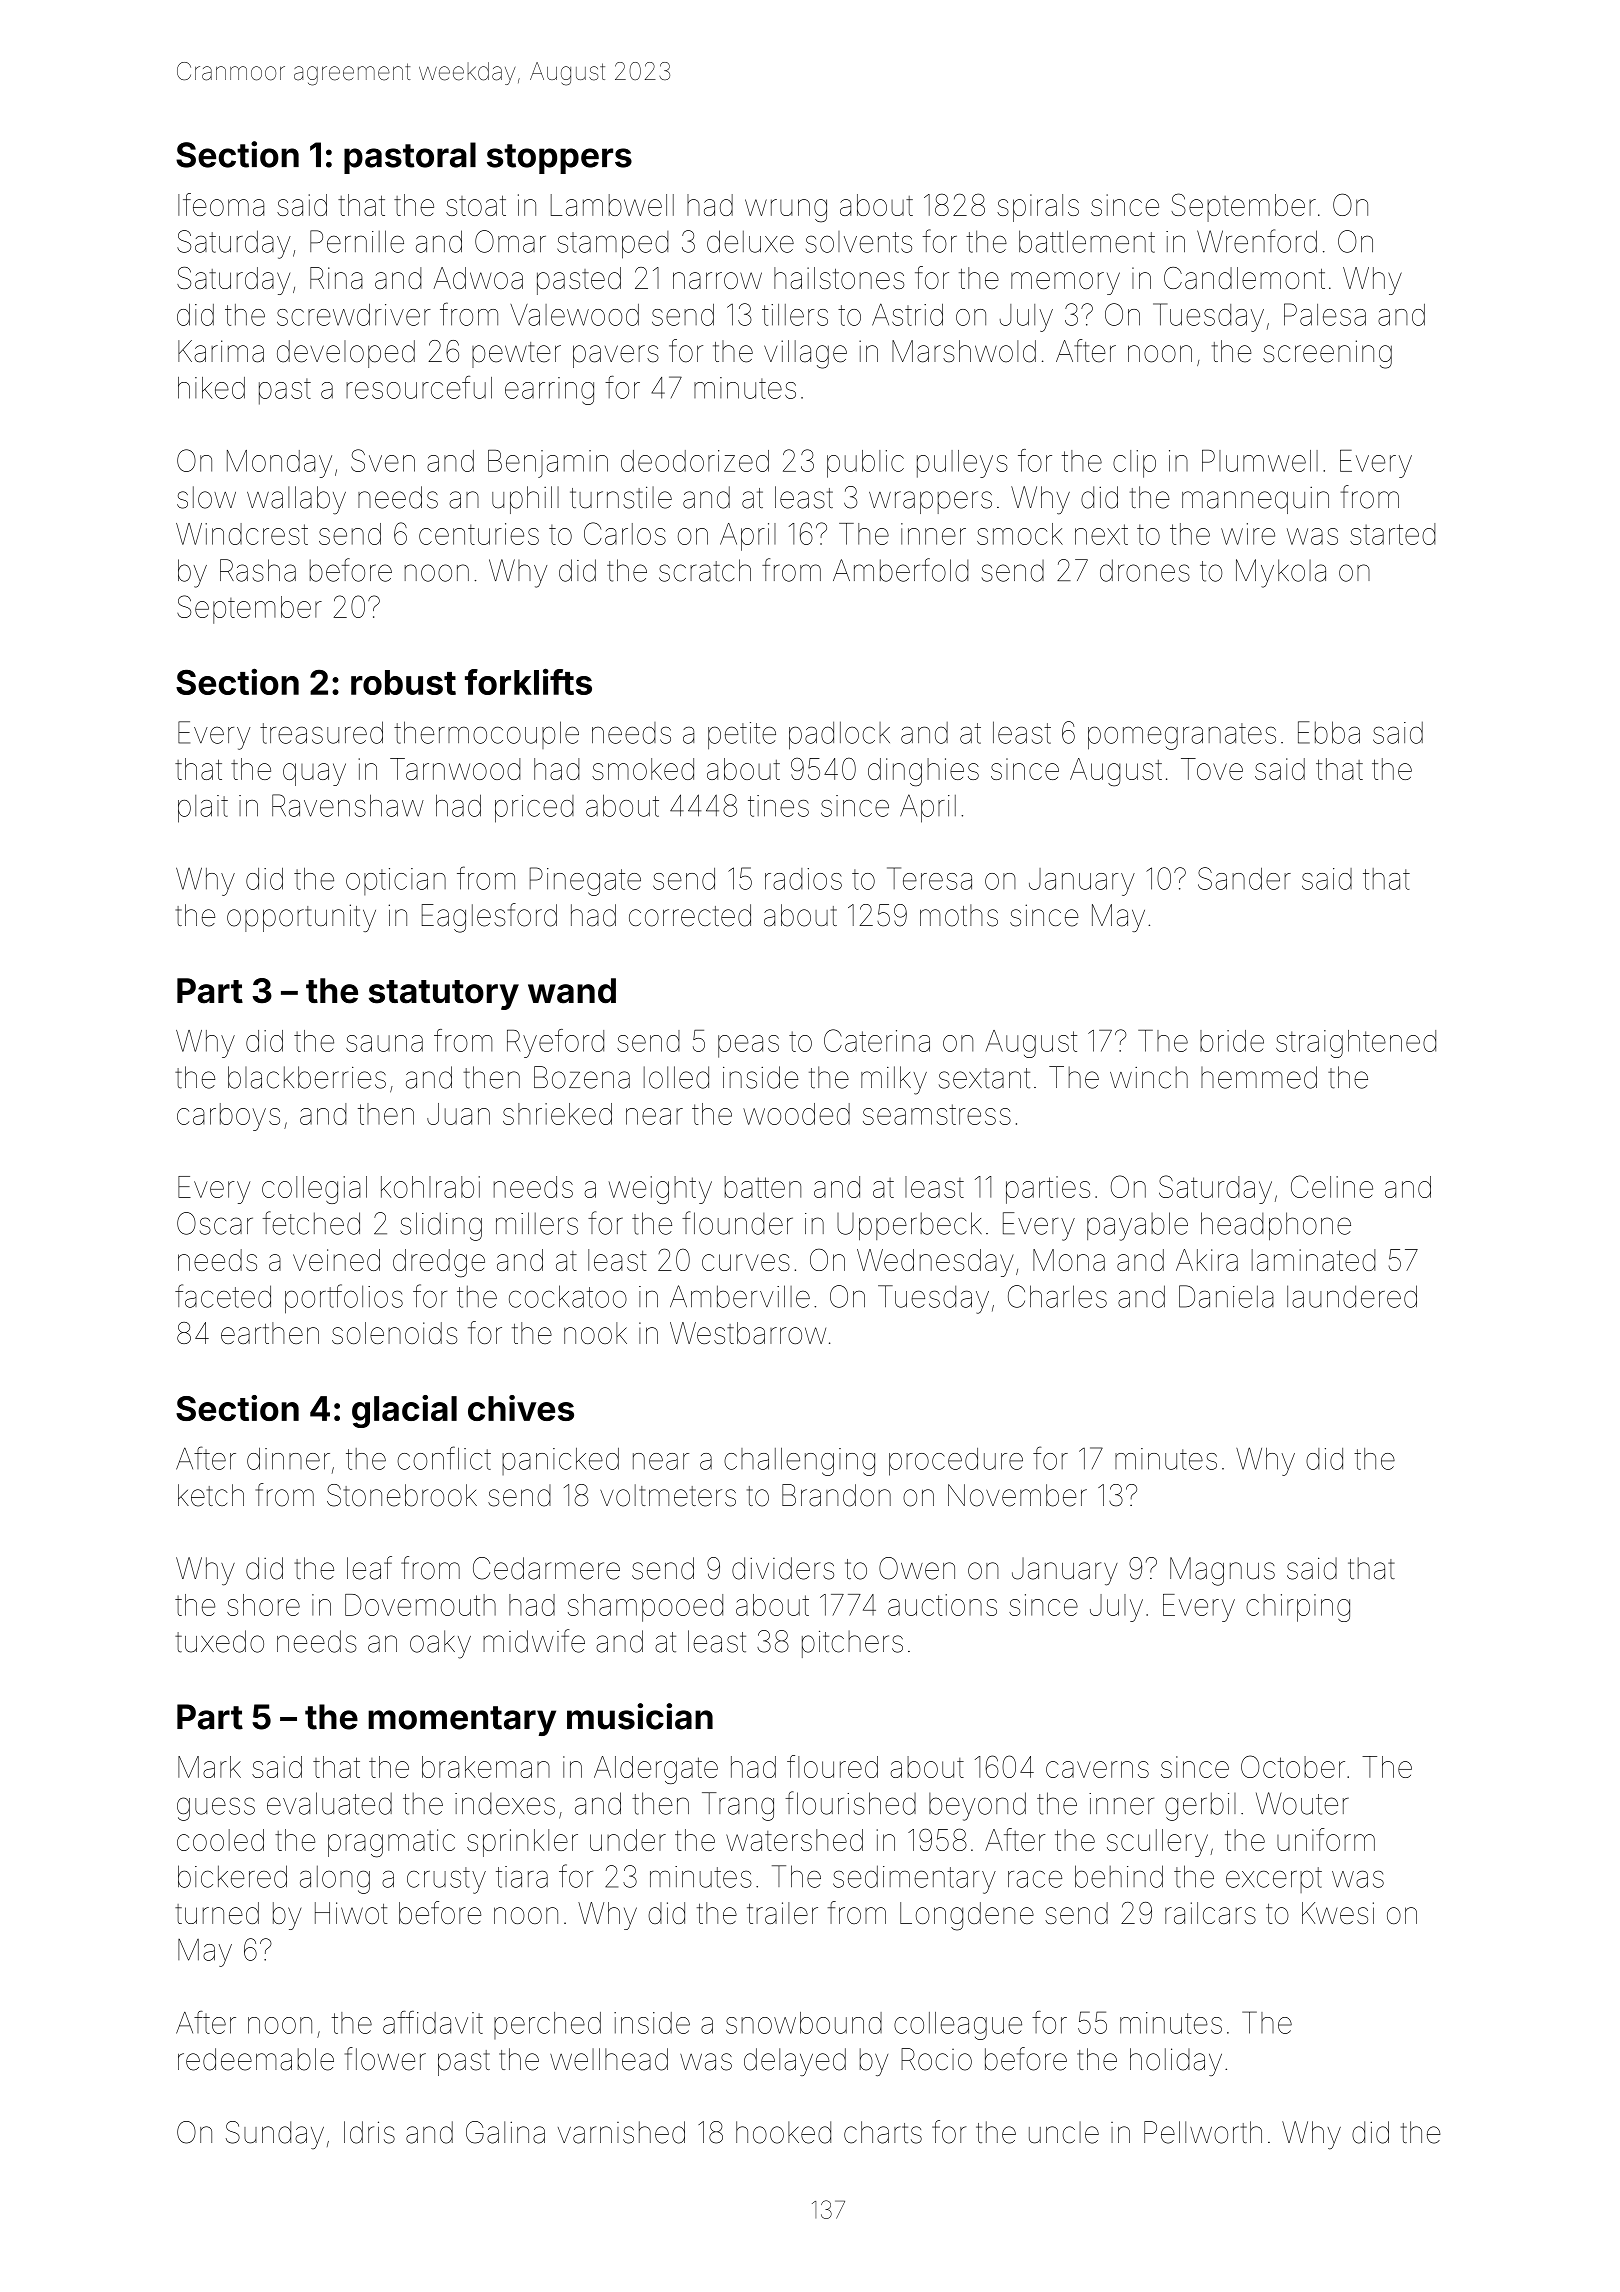 The image size is (1620, 2292). I want to click on Ebba, so click(1329, 732).
